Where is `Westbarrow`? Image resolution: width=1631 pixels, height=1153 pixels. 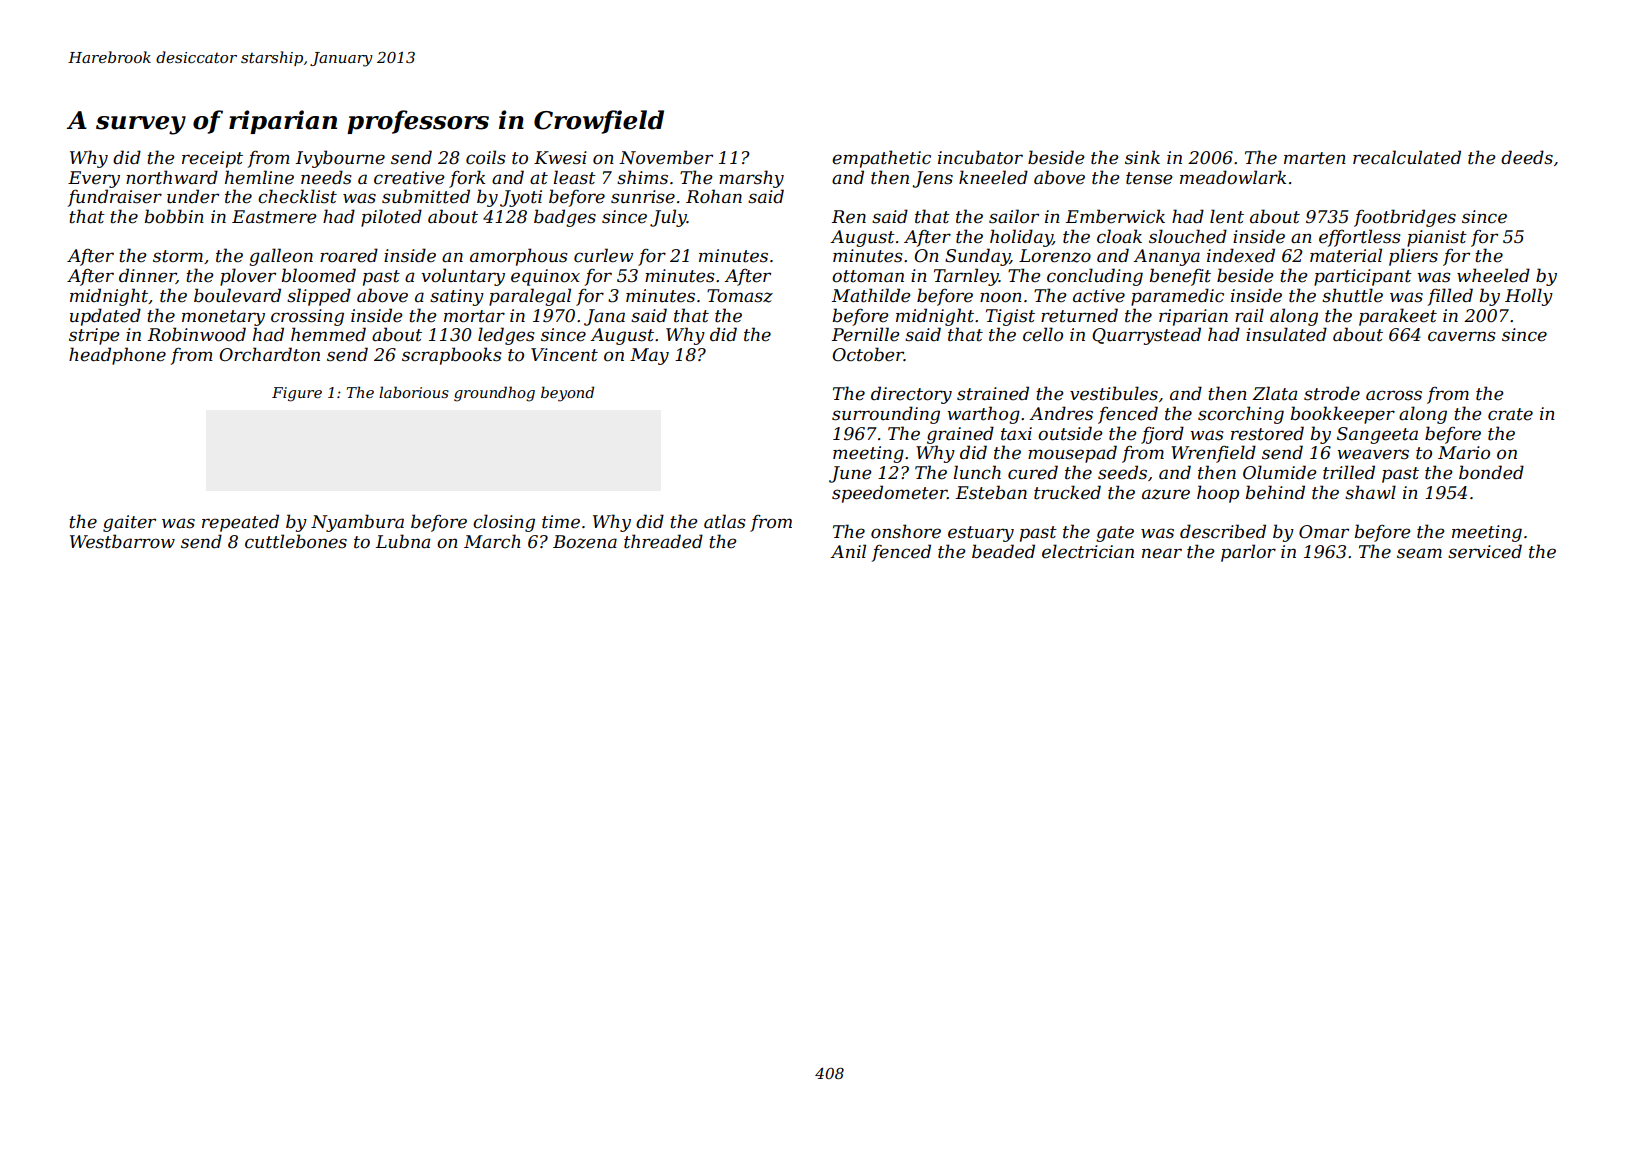 Westbarrow is located at coordinates (122, 541).
